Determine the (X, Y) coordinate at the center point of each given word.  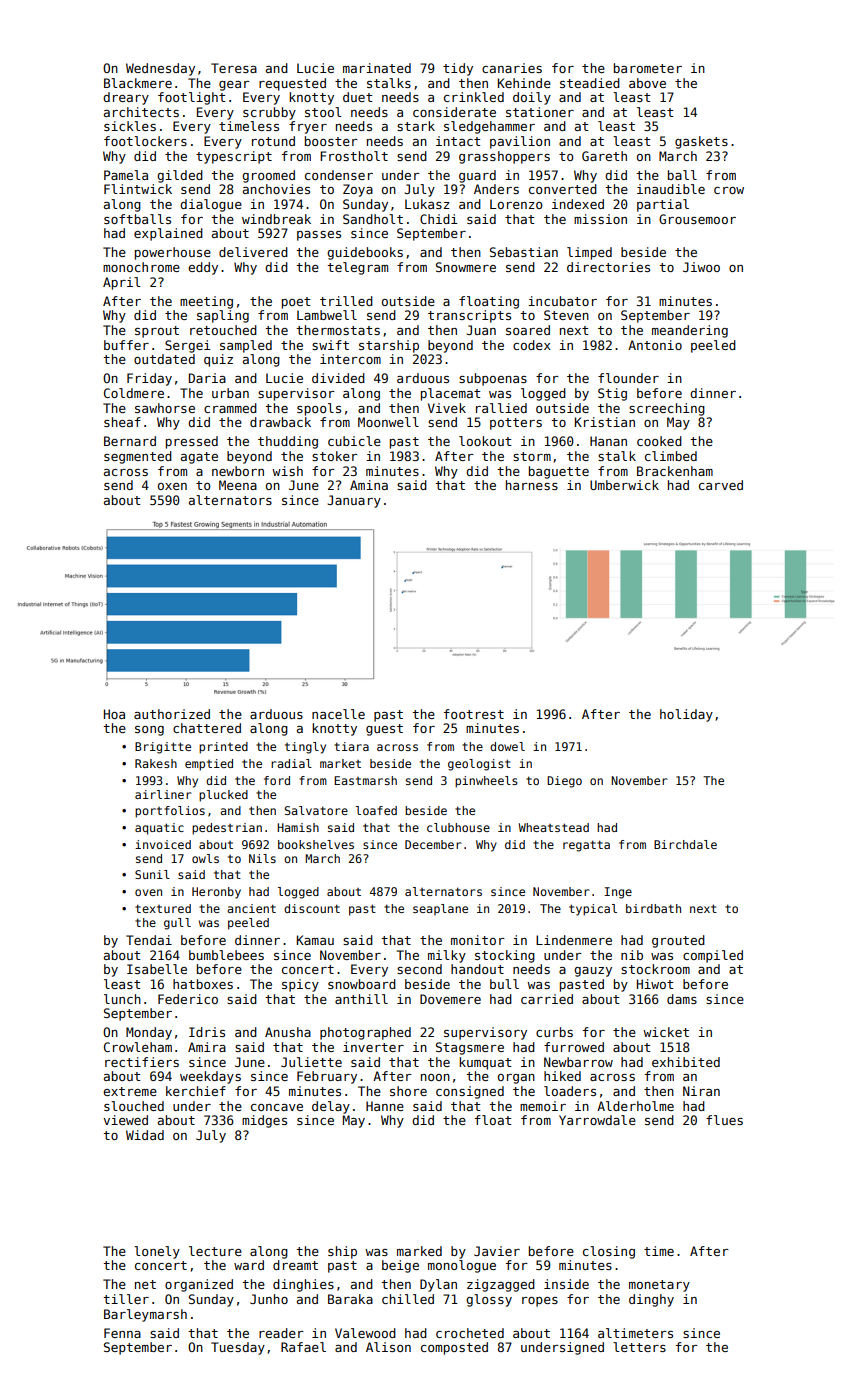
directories (608, 267)
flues (724, 1120)
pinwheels (486, 782)
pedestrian (227, 829)
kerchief (196, 1091)
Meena (238, 485)
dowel (507, 746)
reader (281, 1333)
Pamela (126, 175)
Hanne (385, 1106)
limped (589, 253)
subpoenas (493, 379)
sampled (246, 346)
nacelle (338, 714)
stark (416, 126)
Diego (564, 782)
